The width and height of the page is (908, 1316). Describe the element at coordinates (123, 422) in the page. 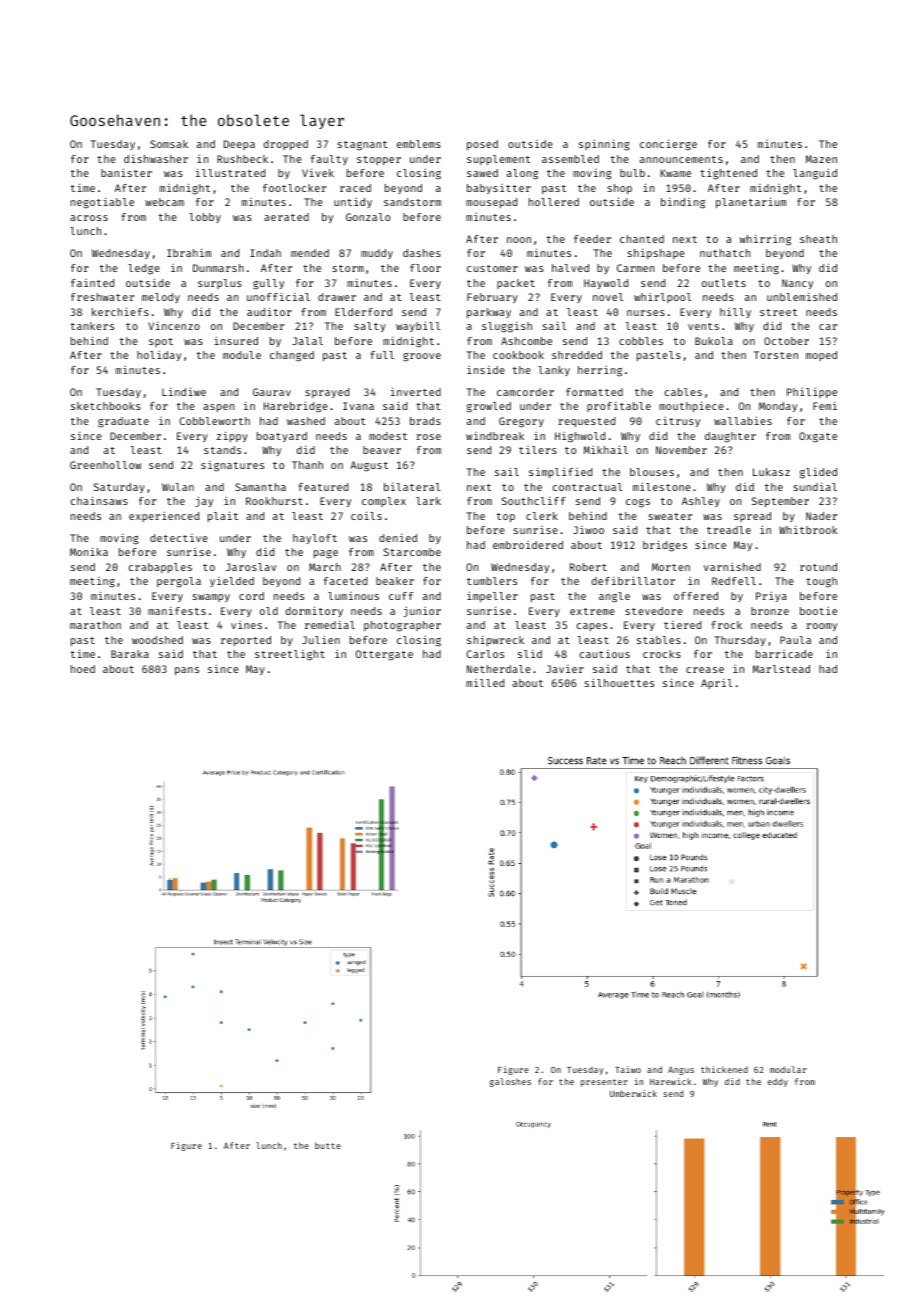

I see `graduate` at that location.
